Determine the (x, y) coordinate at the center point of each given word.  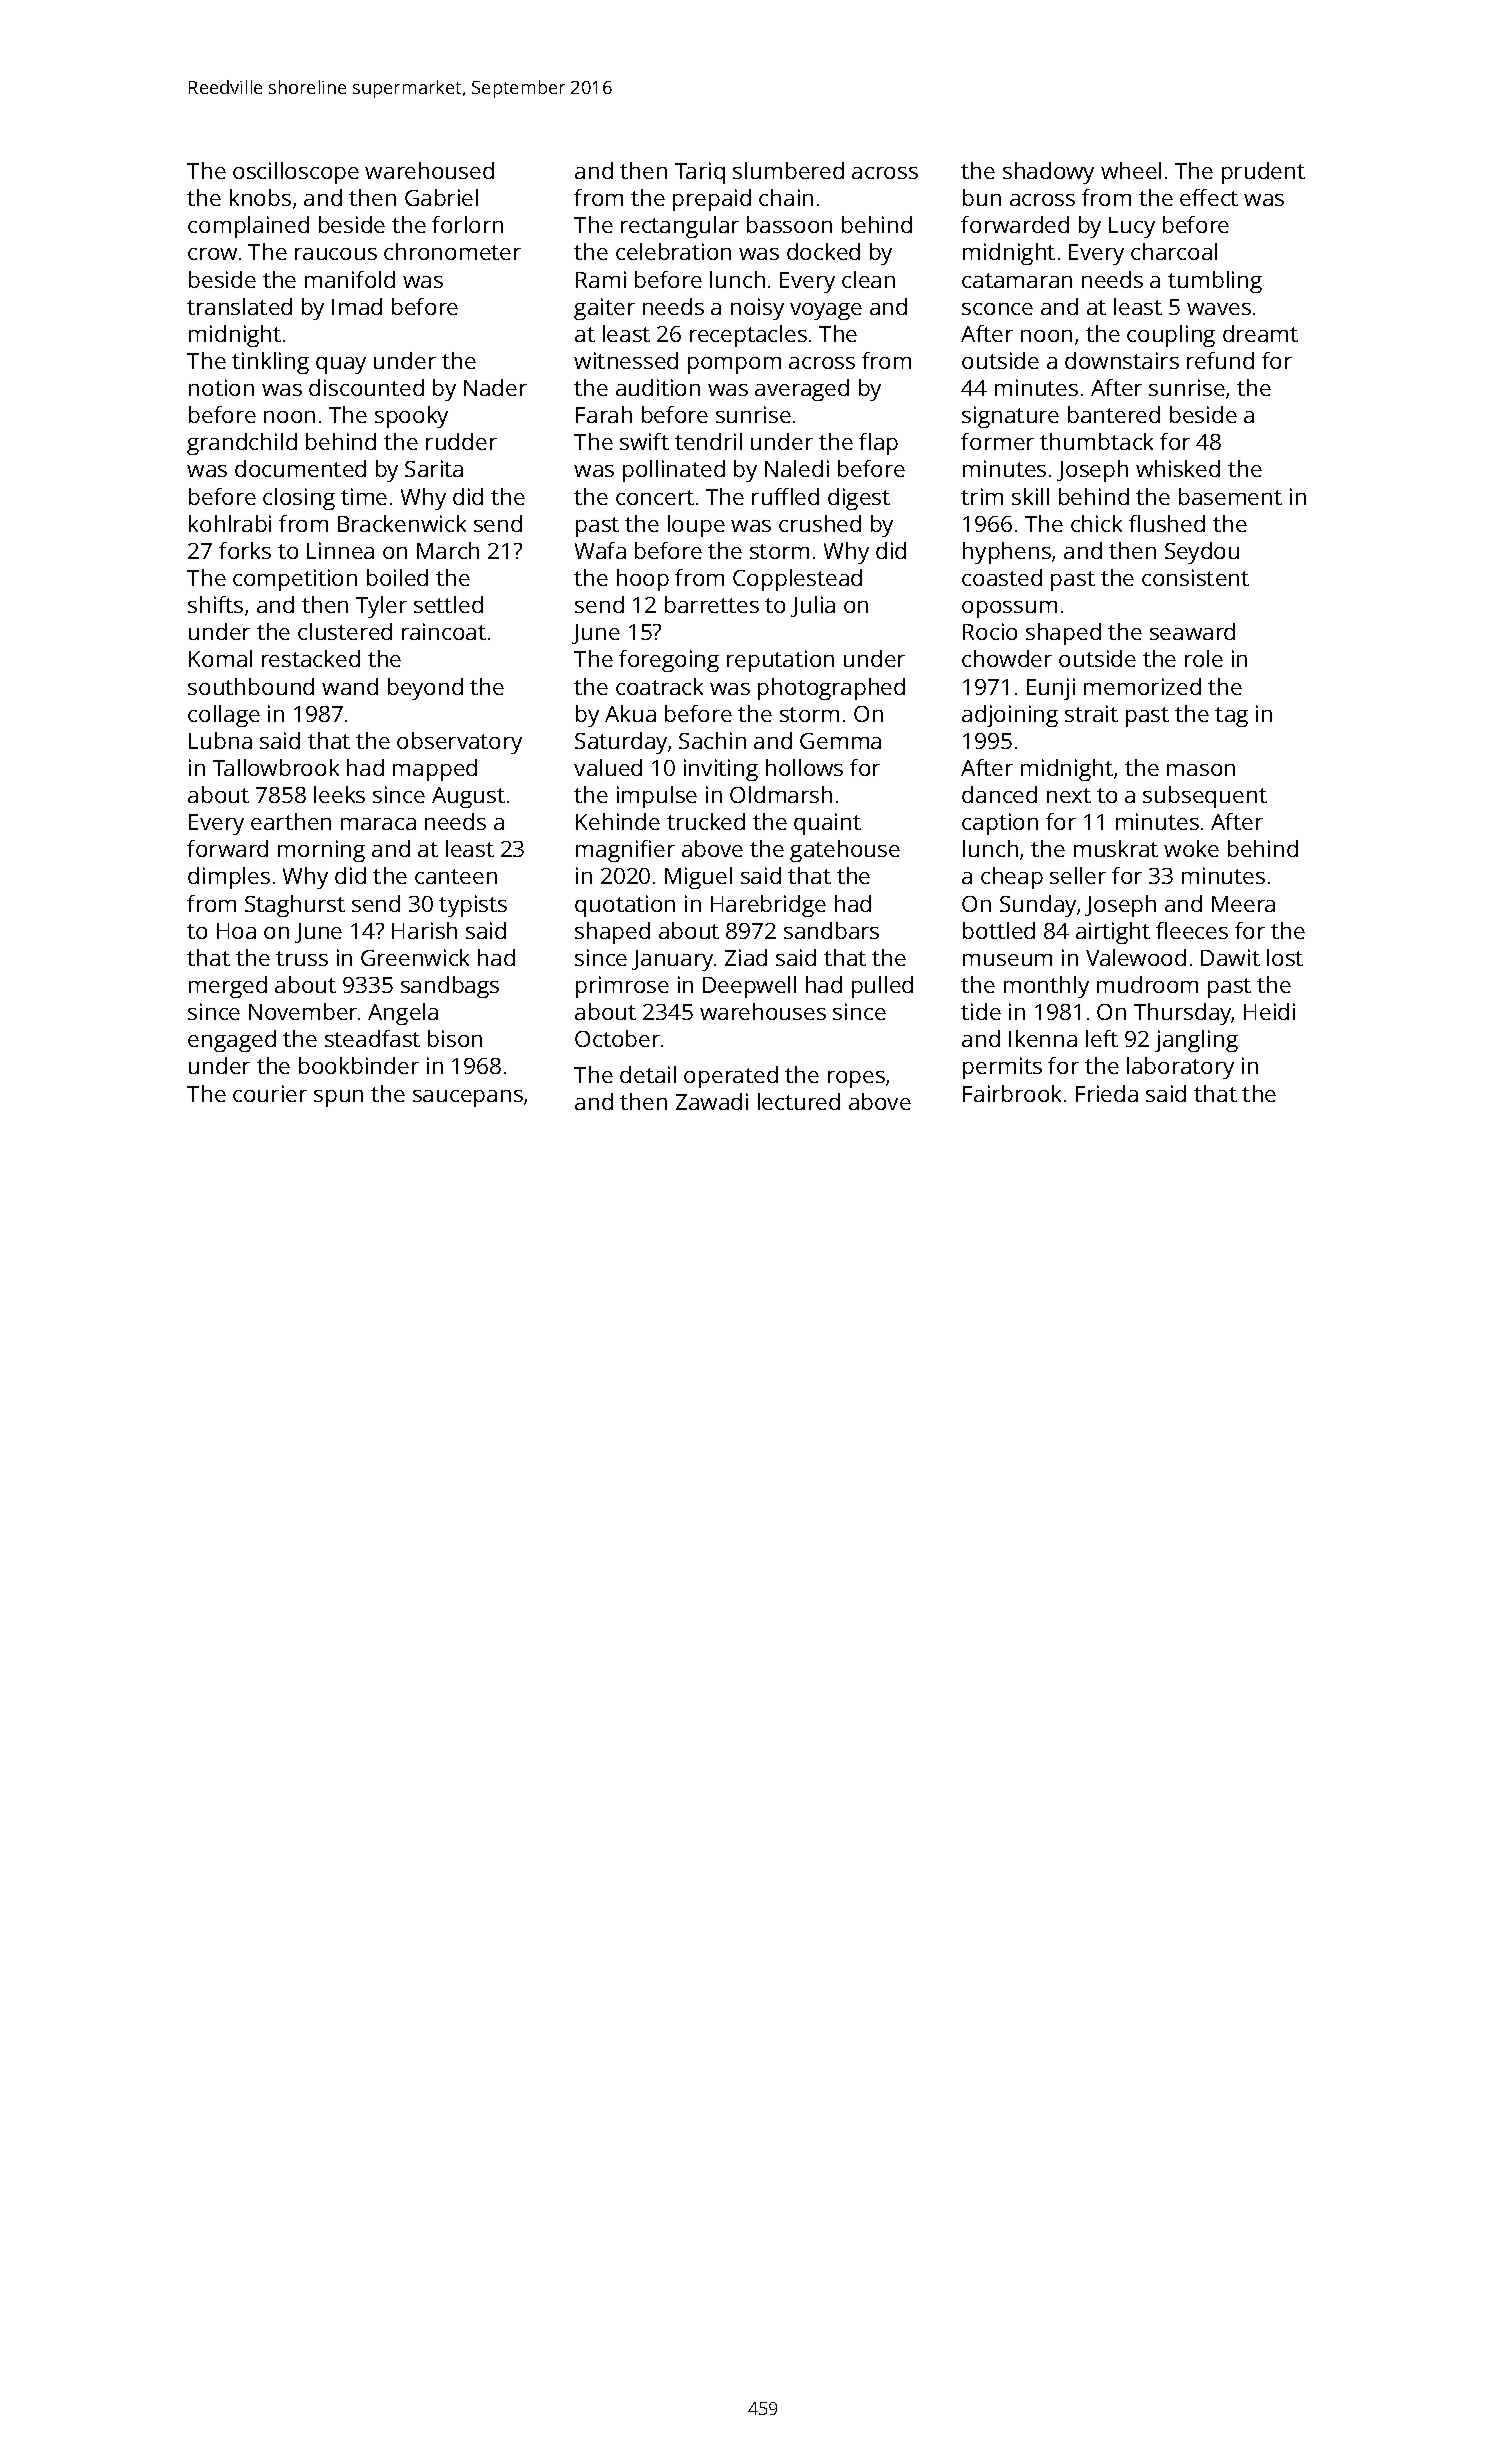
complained (248, 227)
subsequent (1205, 797)
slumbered (788, 170)
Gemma (840, 741)
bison (455, 1038)
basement (1230, 496)
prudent (1263, 173)
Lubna (220, 740)
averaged (802, 390)
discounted (366, 387)
